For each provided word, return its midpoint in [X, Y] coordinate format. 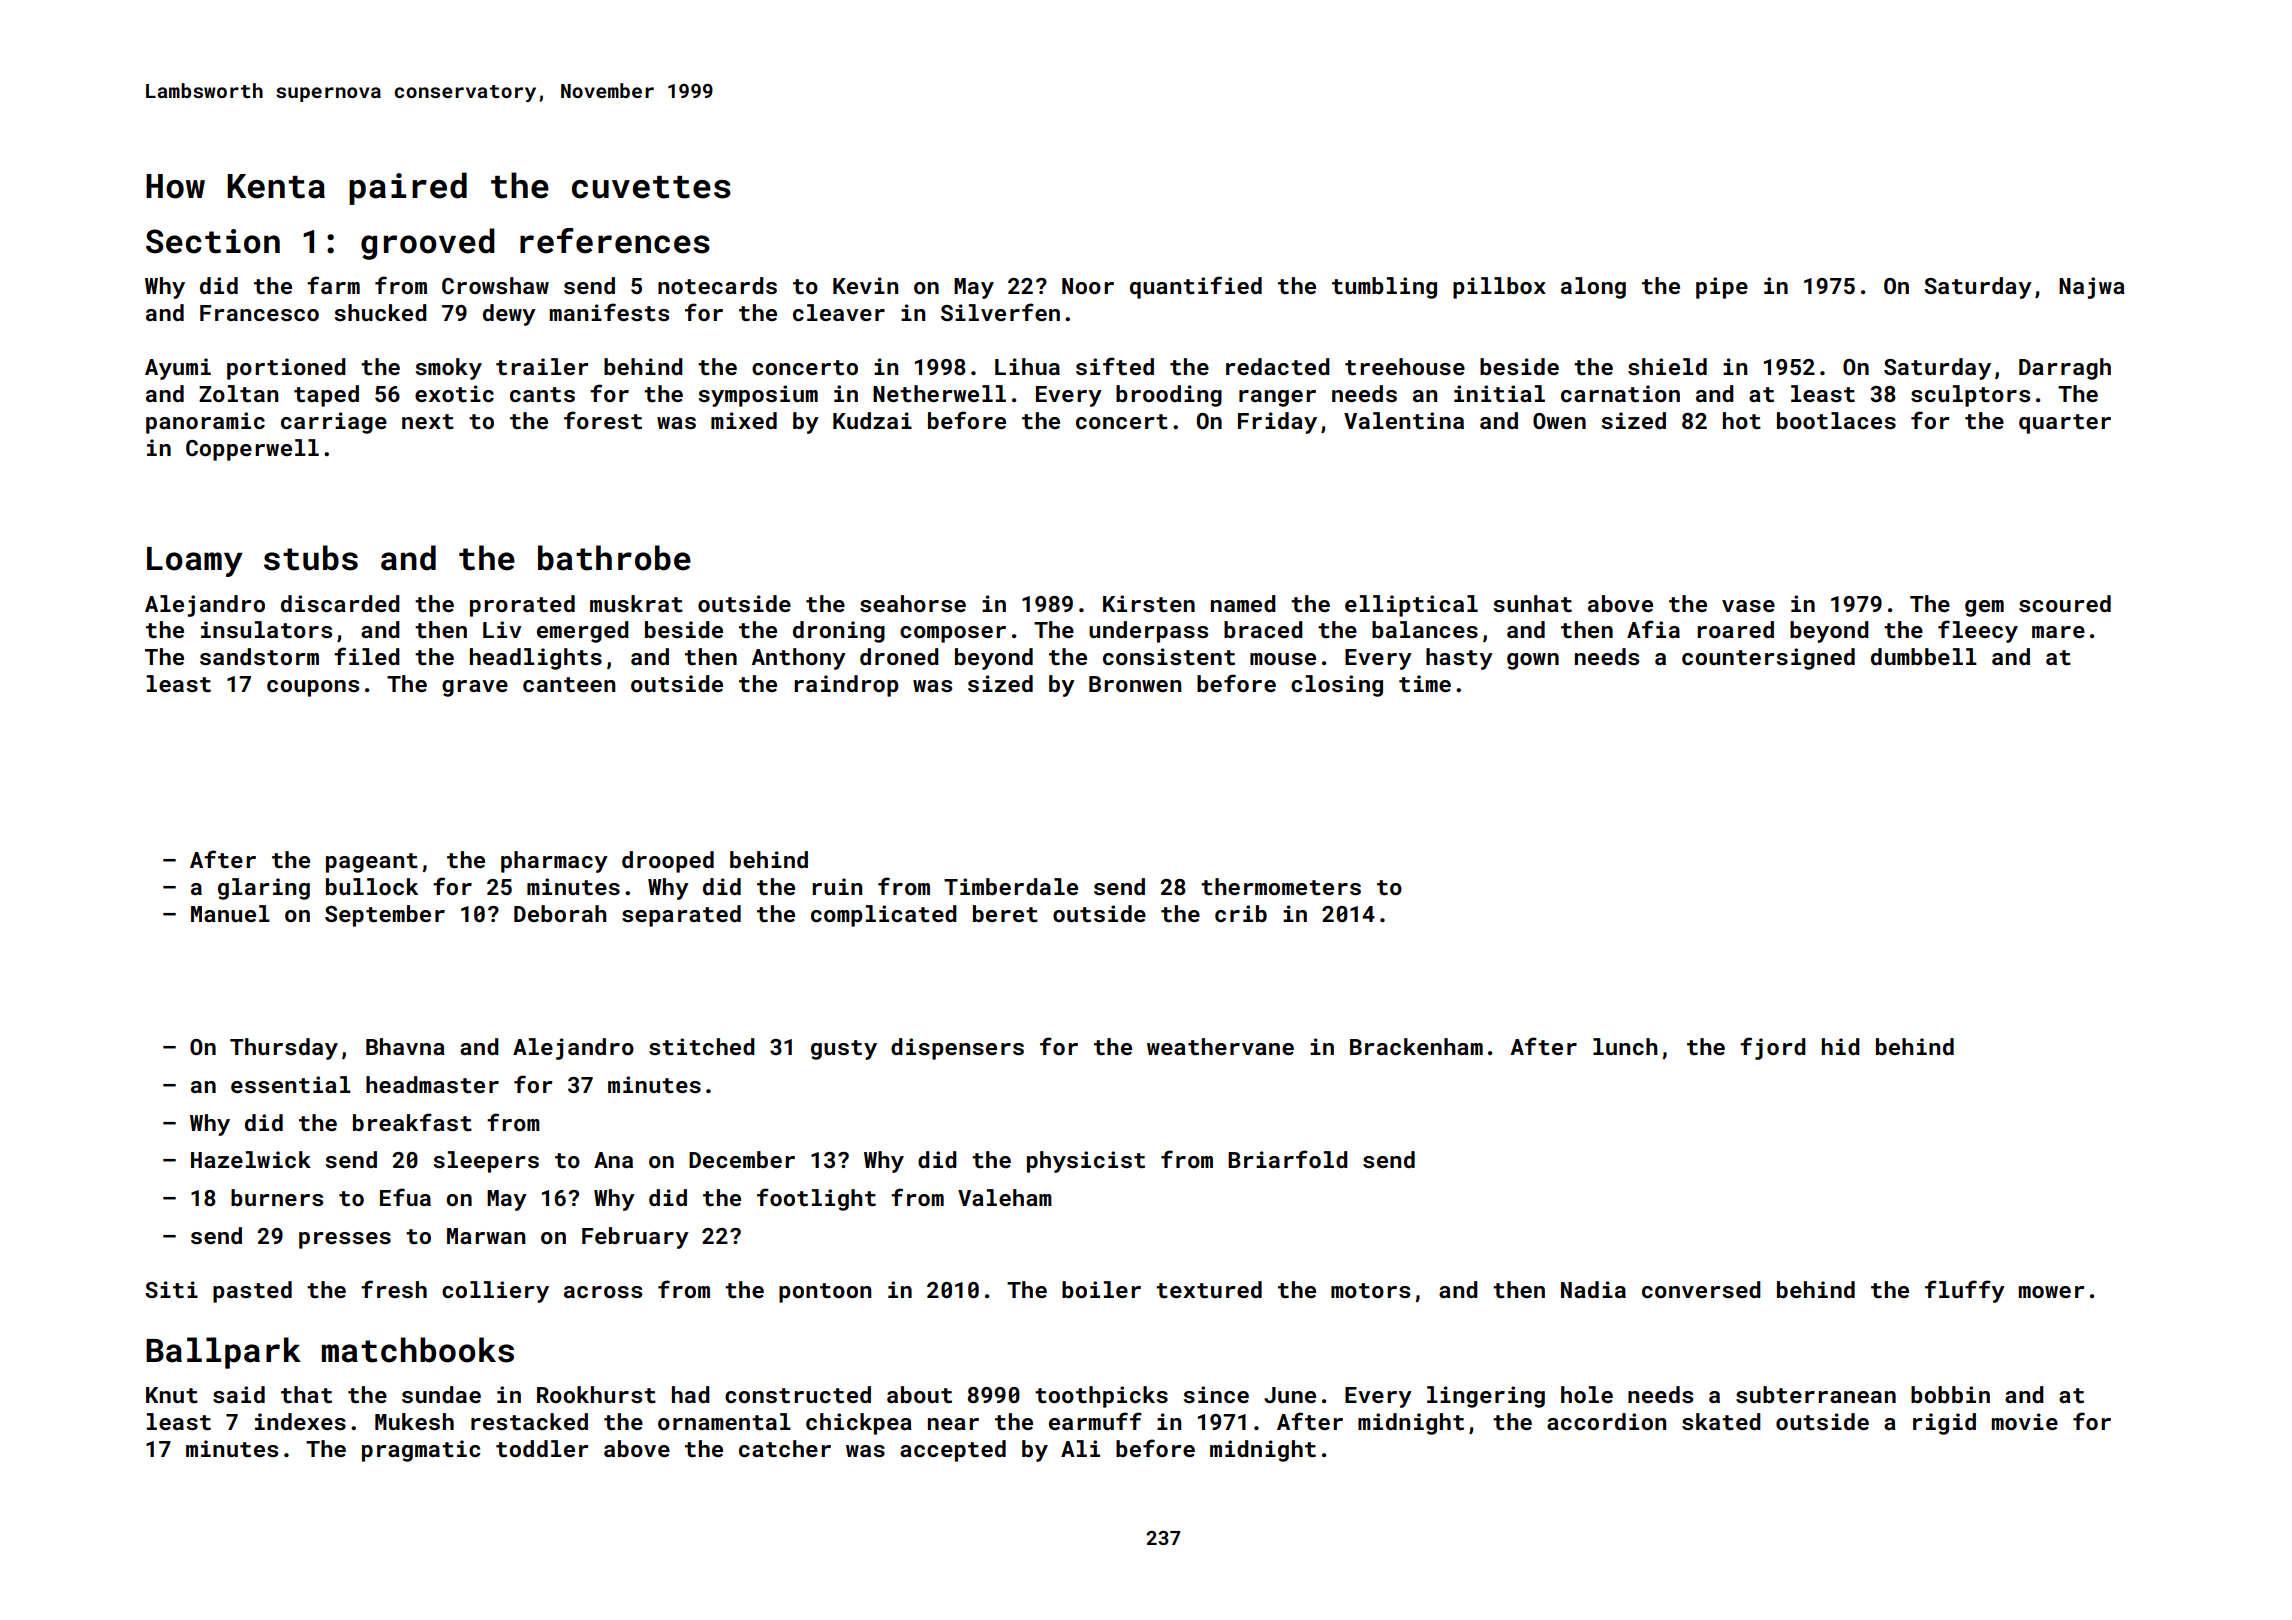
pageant [372, 863]
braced [1263, 629]
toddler [542, 1448]
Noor [1088, 286]
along [1593, 288]
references [615, 241]
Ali [1080, 1448]
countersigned [1768, 659]
